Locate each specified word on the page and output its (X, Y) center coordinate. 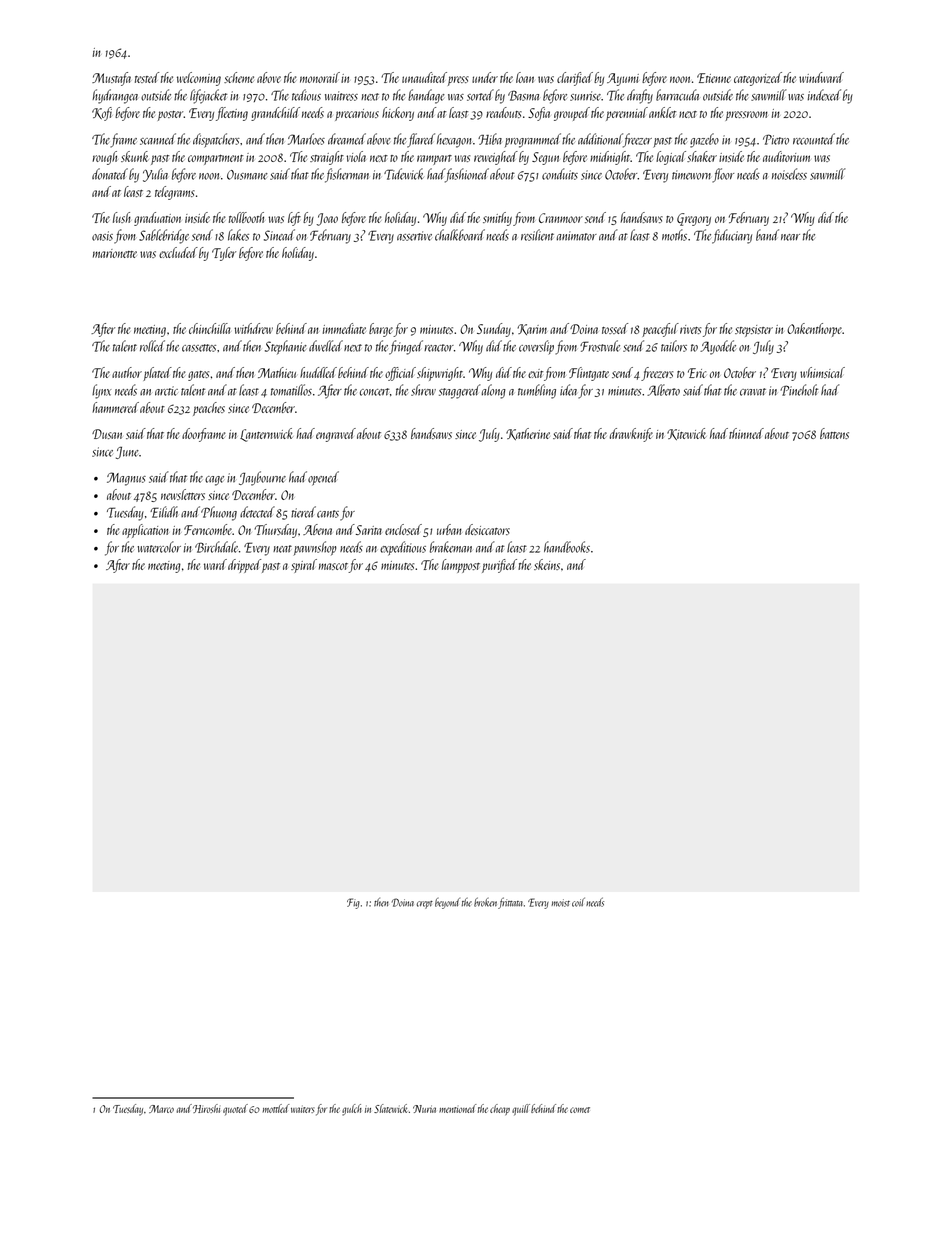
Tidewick (404, 174)
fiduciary (732, 236)
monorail (320, 77)
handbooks (567, 547)
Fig (353, 903)
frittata (510, 903)
